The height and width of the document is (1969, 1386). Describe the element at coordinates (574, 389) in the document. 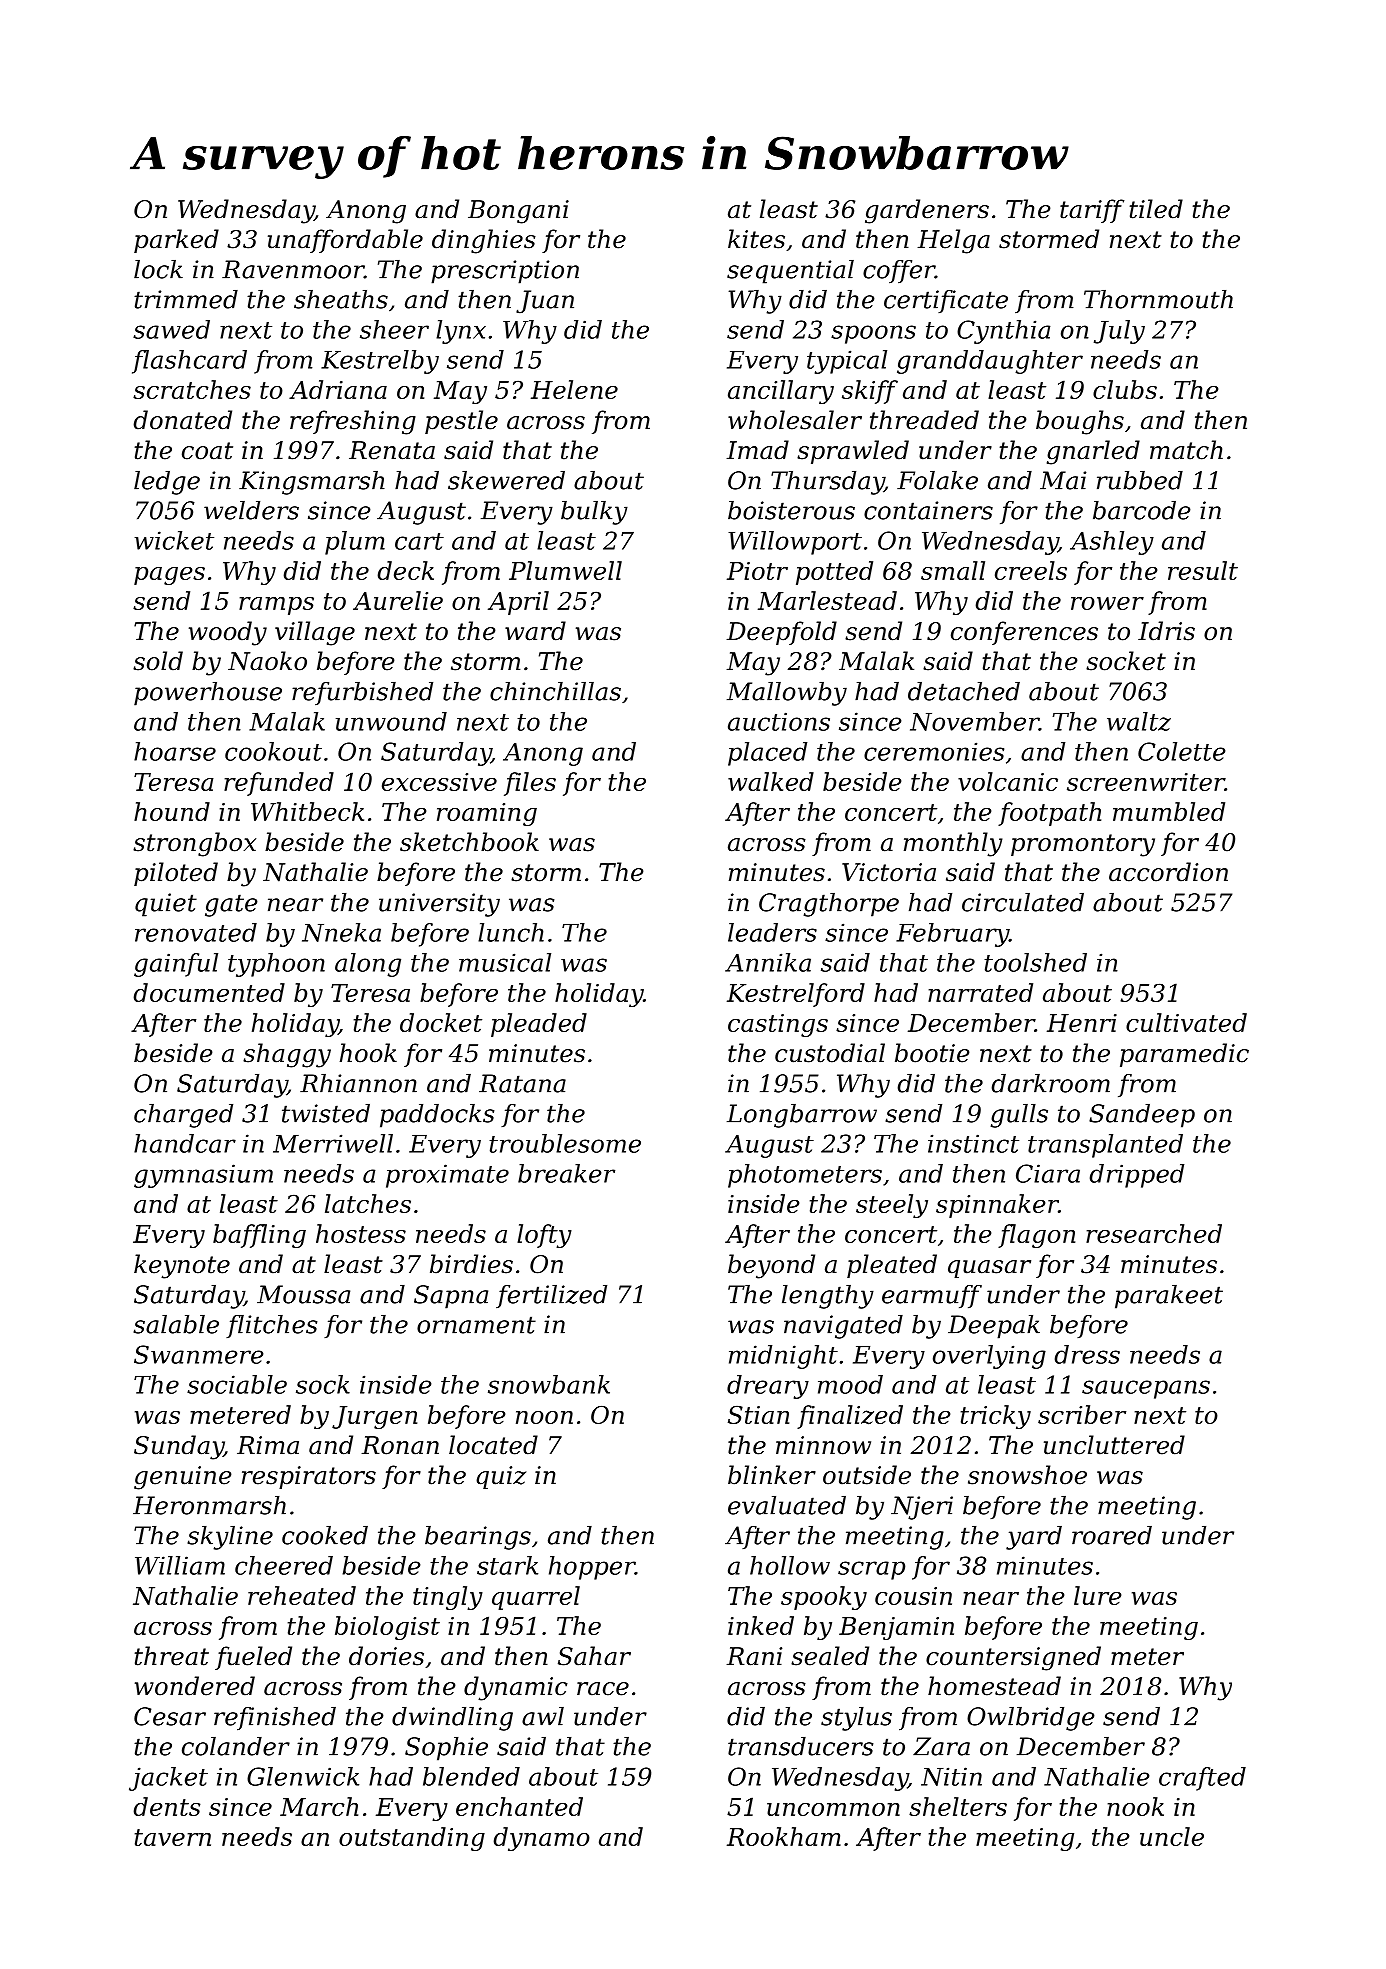

I see `Helene` at that location.
